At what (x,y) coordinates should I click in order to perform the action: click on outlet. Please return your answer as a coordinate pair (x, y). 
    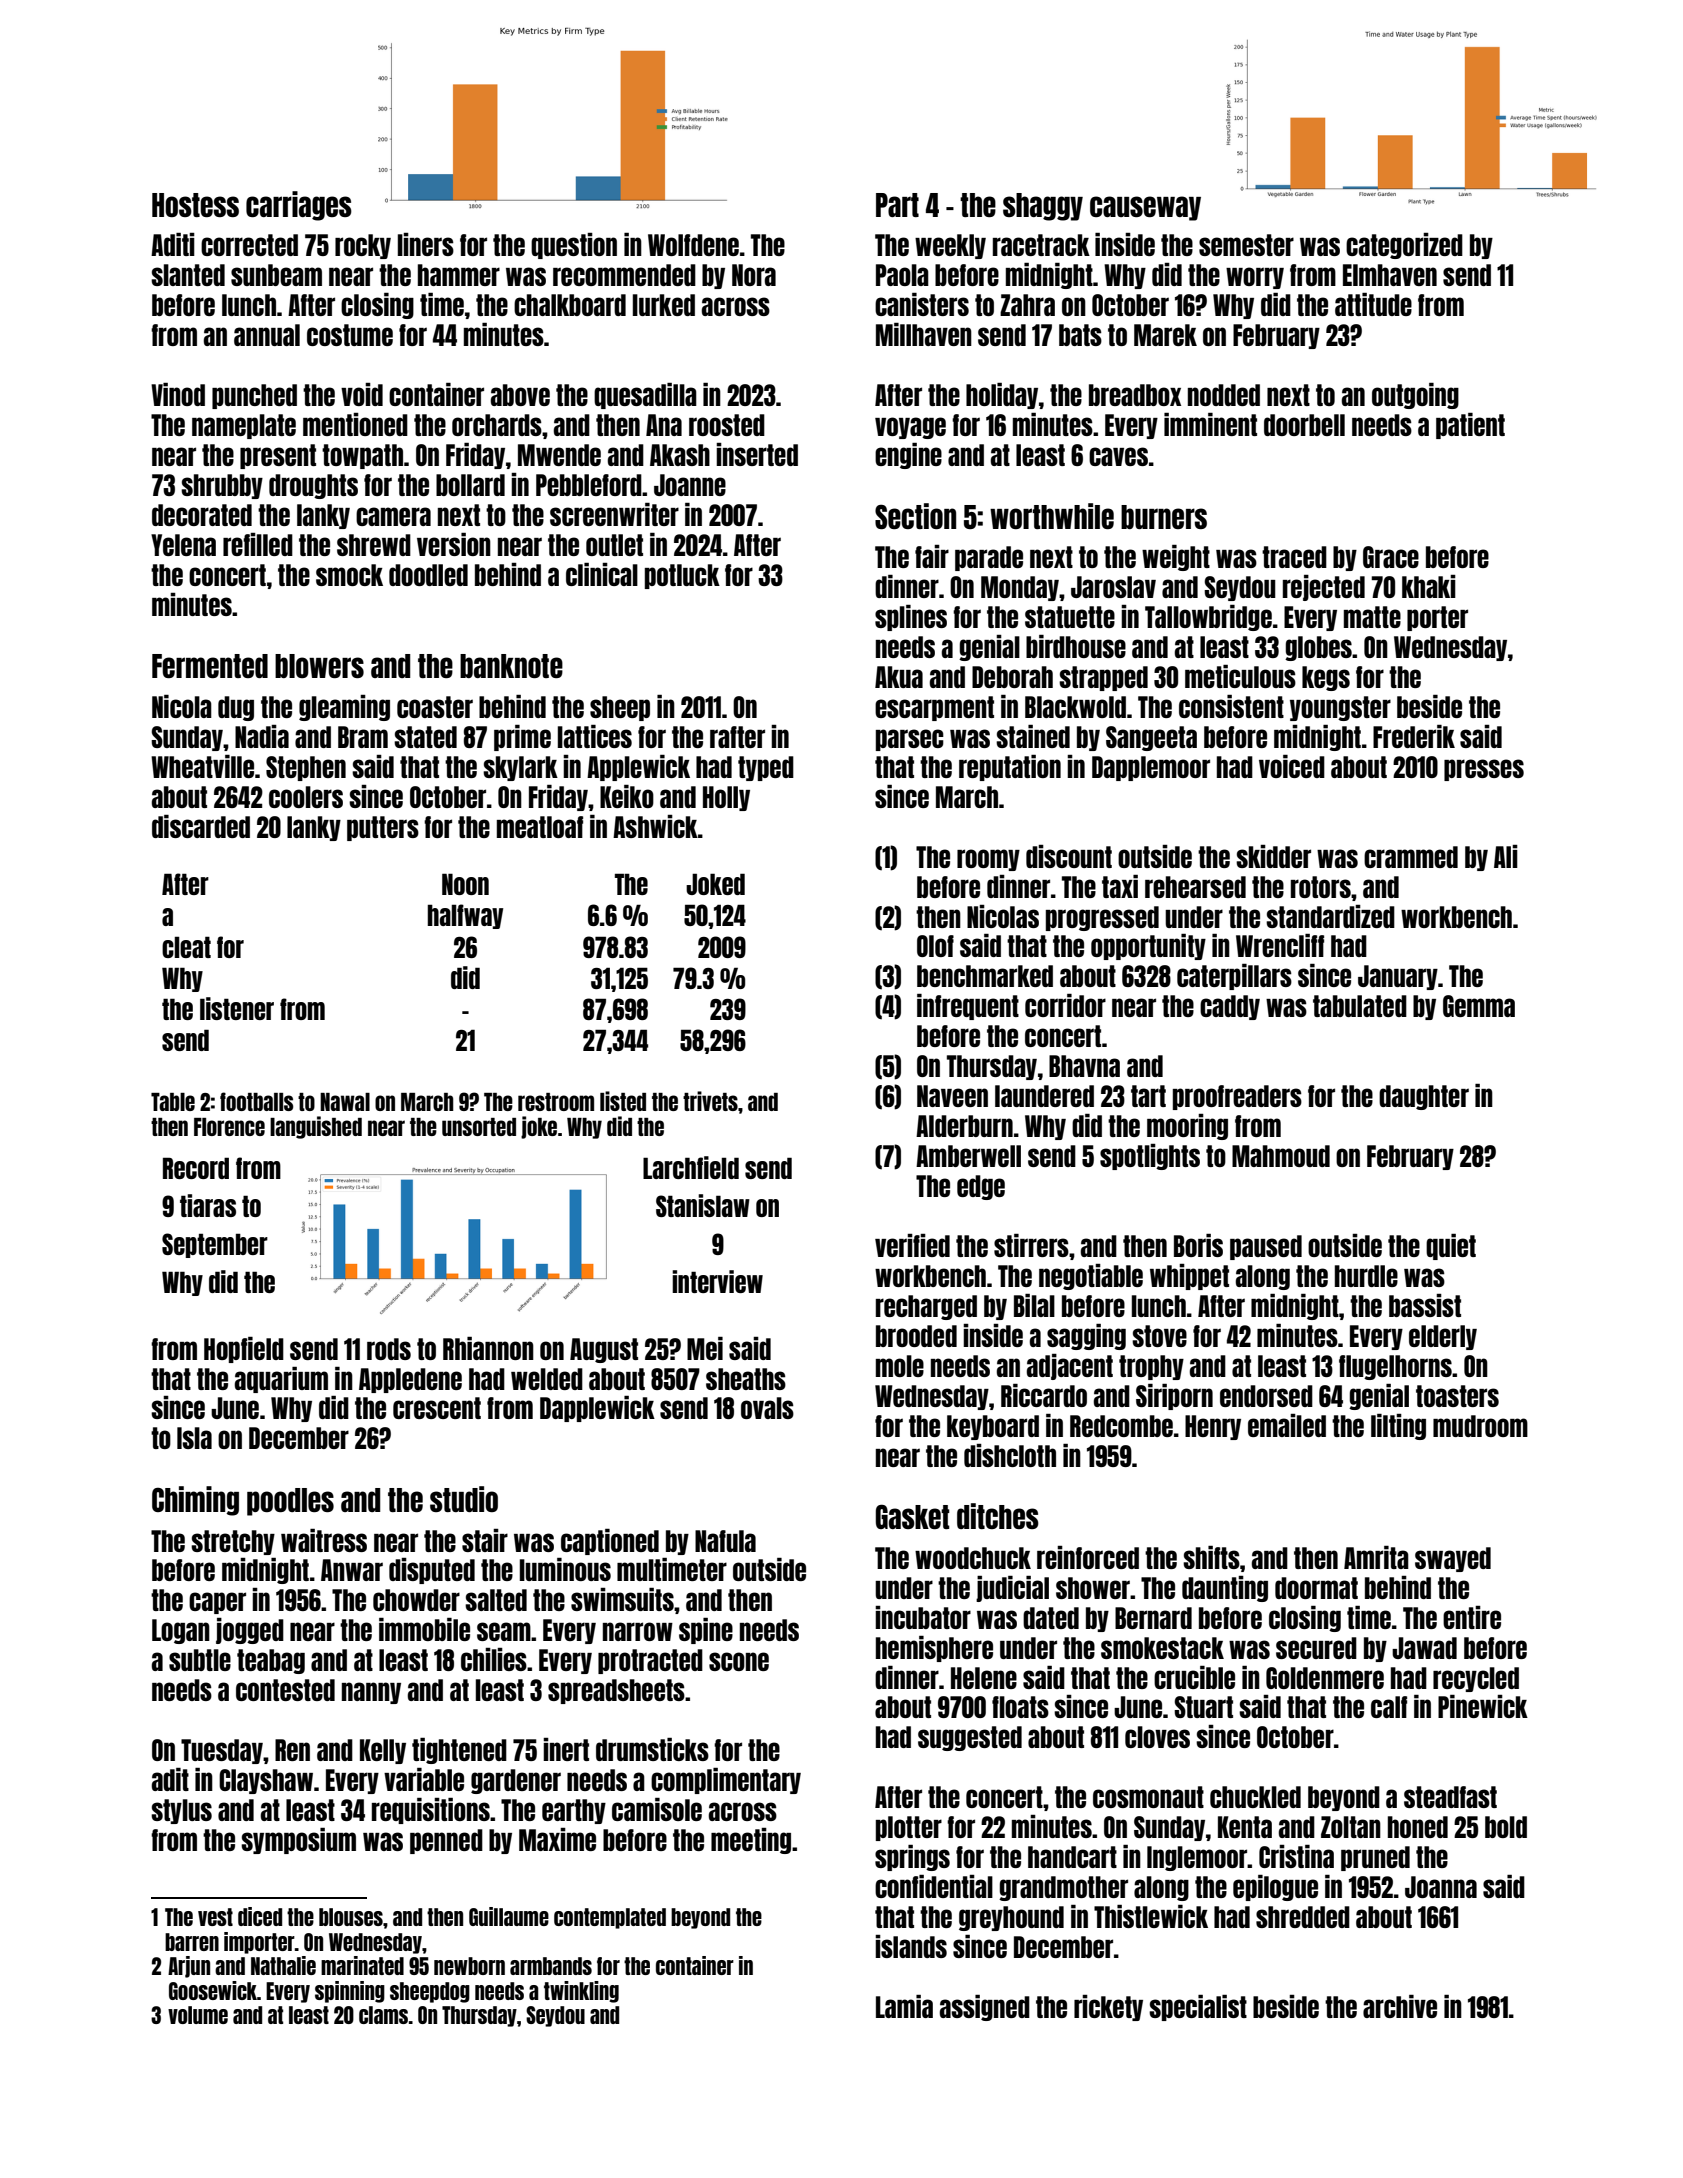
    Looking at the image, I should click on (614, 545).
